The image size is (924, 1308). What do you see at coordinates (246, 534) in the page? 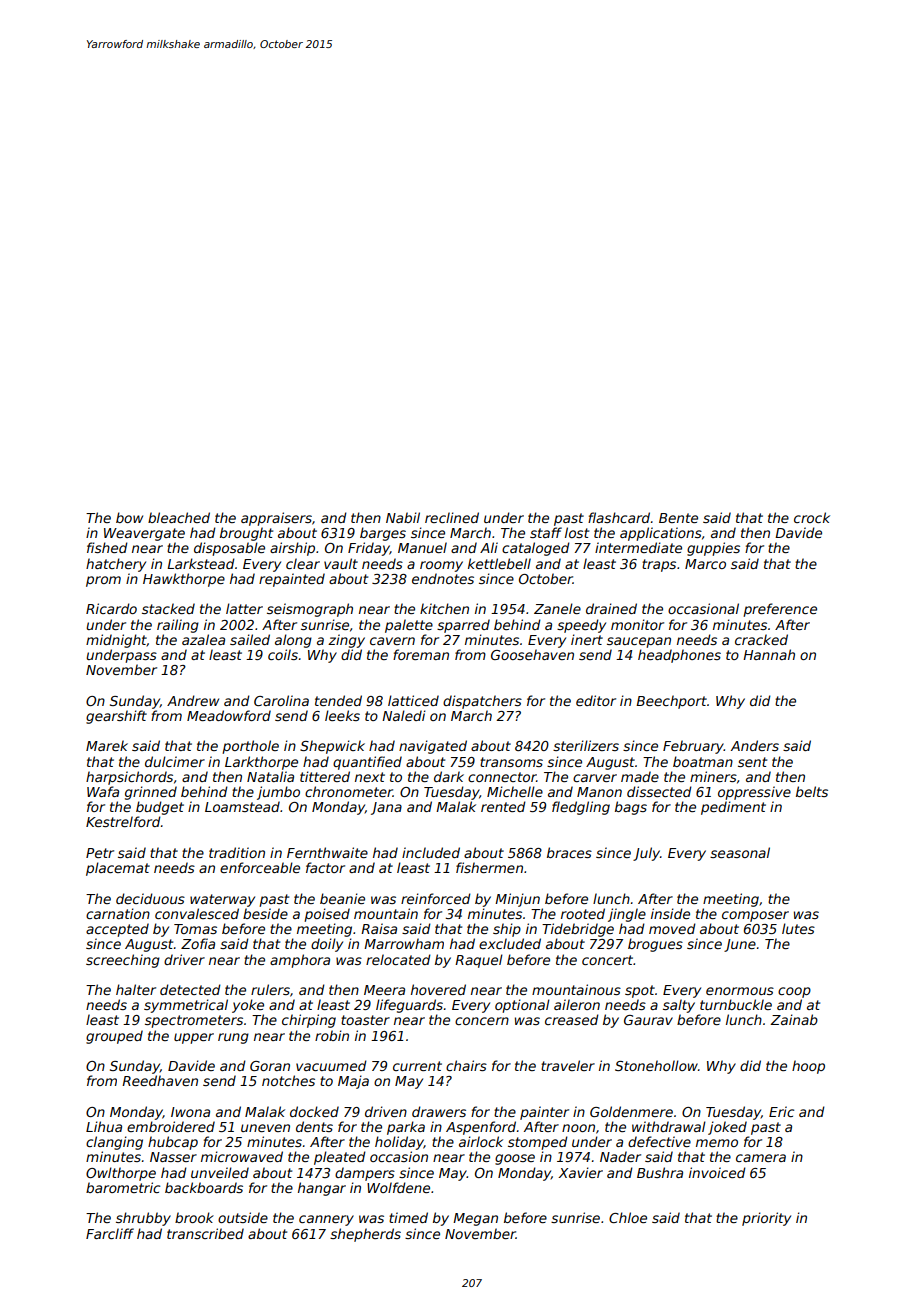
I see `brought` at bounding box center [246, 534].
